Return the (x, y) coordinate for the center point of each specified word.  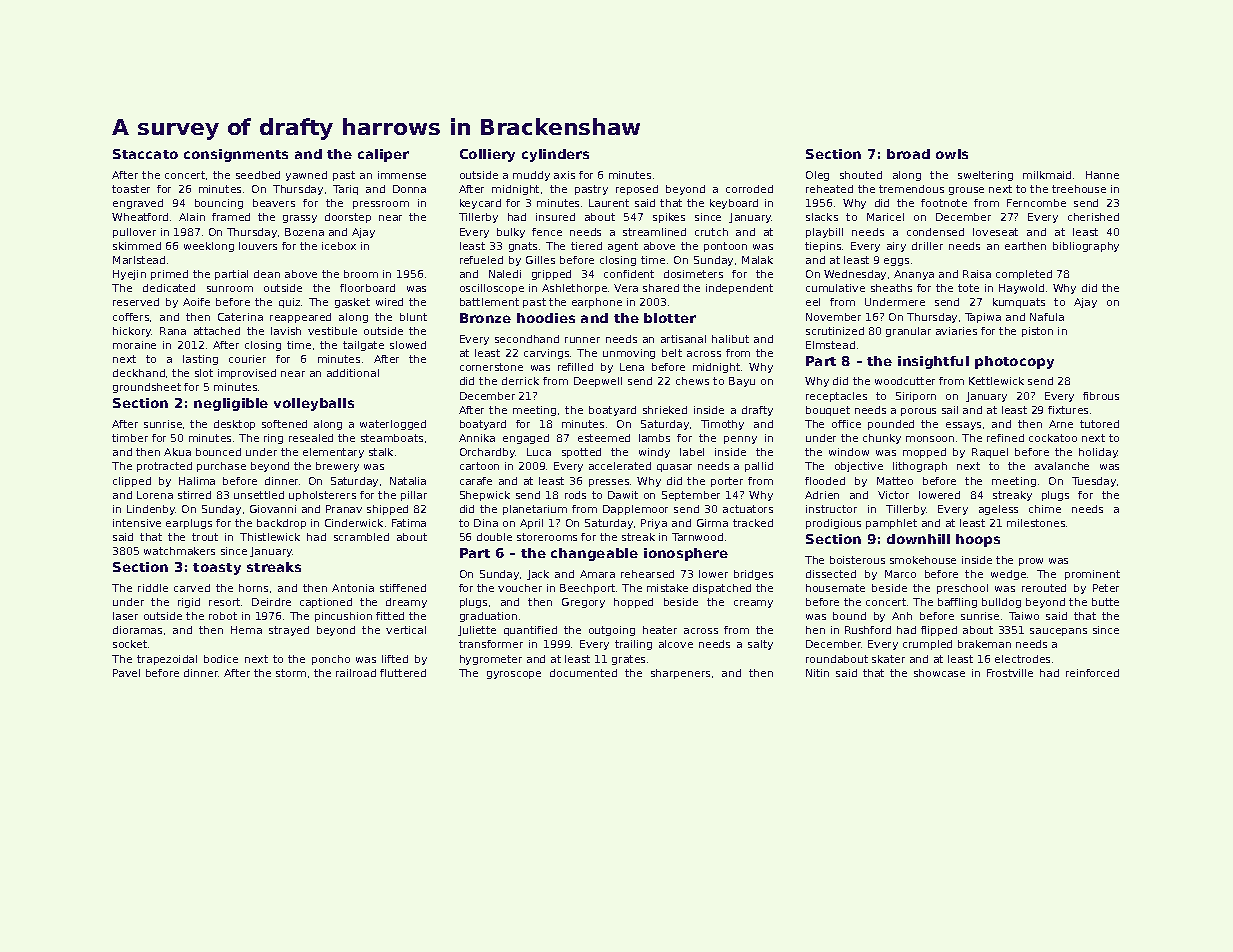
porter (727, 482)
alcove (676, 644)
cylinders (555, 155)
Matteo (895, 481)
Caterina (240, 317)
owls (952, 154)
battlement (489, 302)
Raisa (977, 274)
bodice (221, 659)
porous (918, 412)
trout (205, 537)
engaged (526, 439)
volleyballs (314, 404)
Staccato (145, 154)
